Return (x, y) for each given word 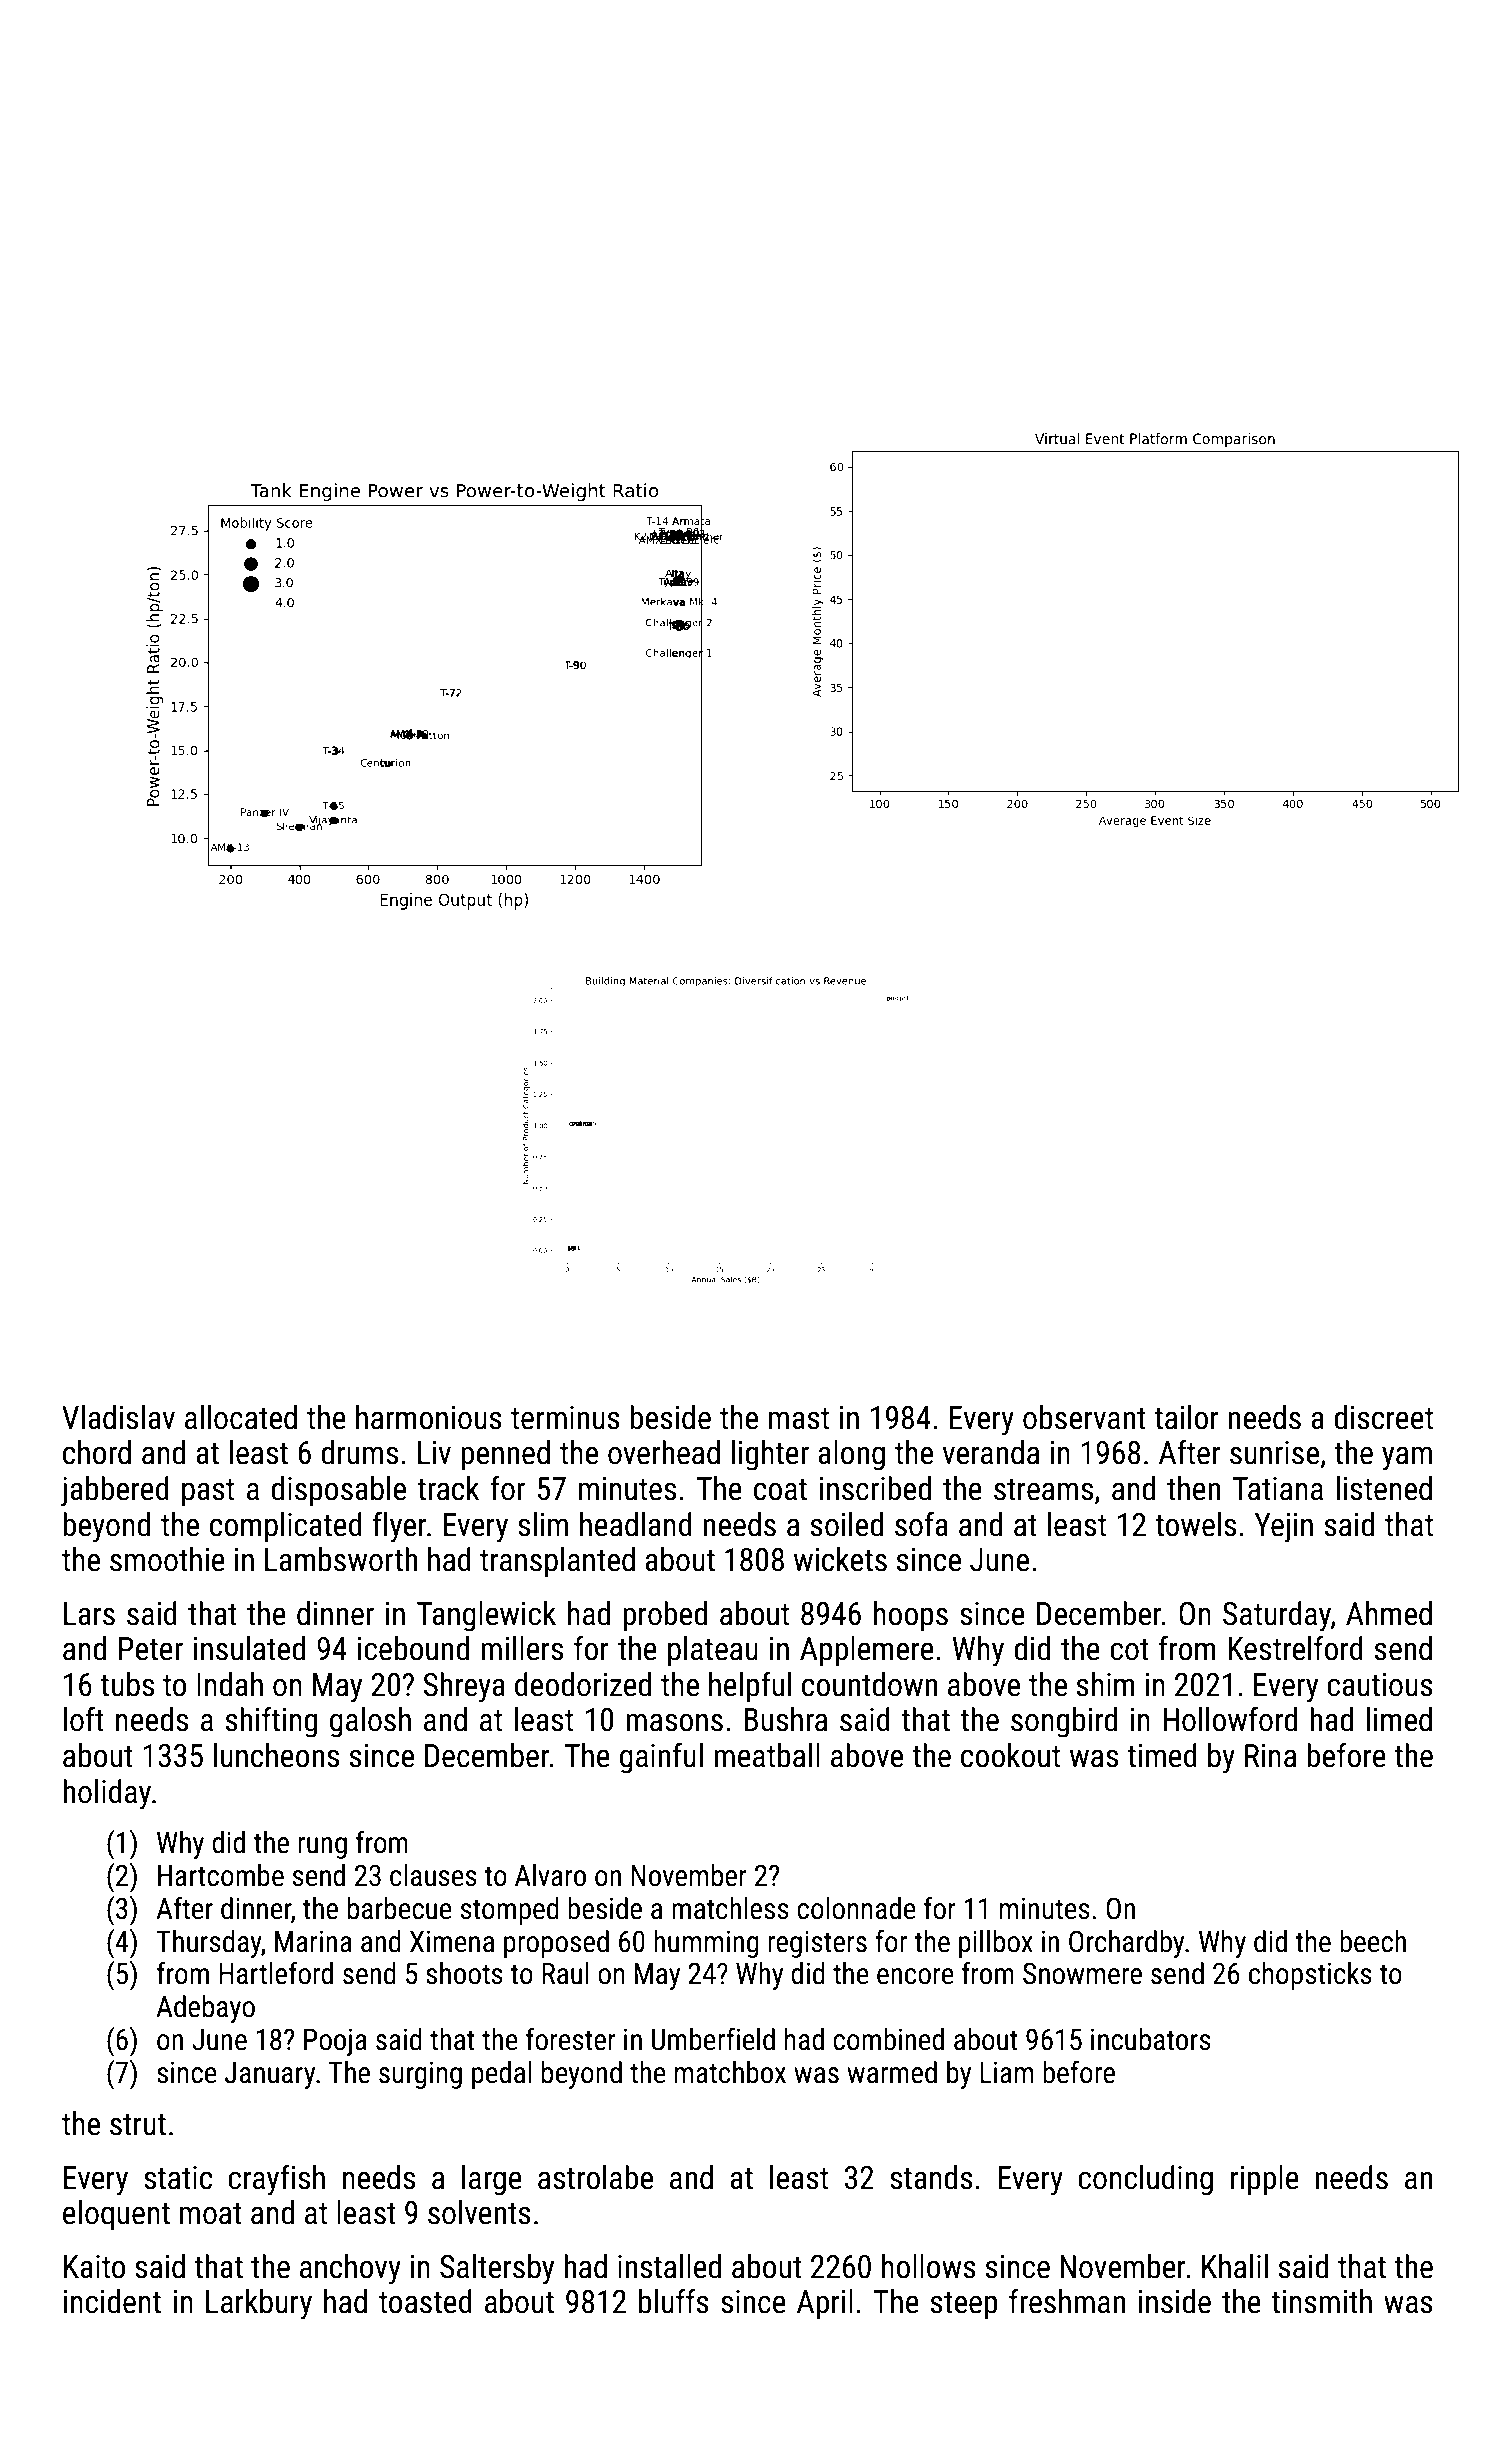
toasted (425, 2301)
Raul (565, 1973)
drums (359, 1452)
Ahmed (1389, 1613)
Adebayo (205, 2009)
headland (636, 1524)
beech (1373, 1941)
